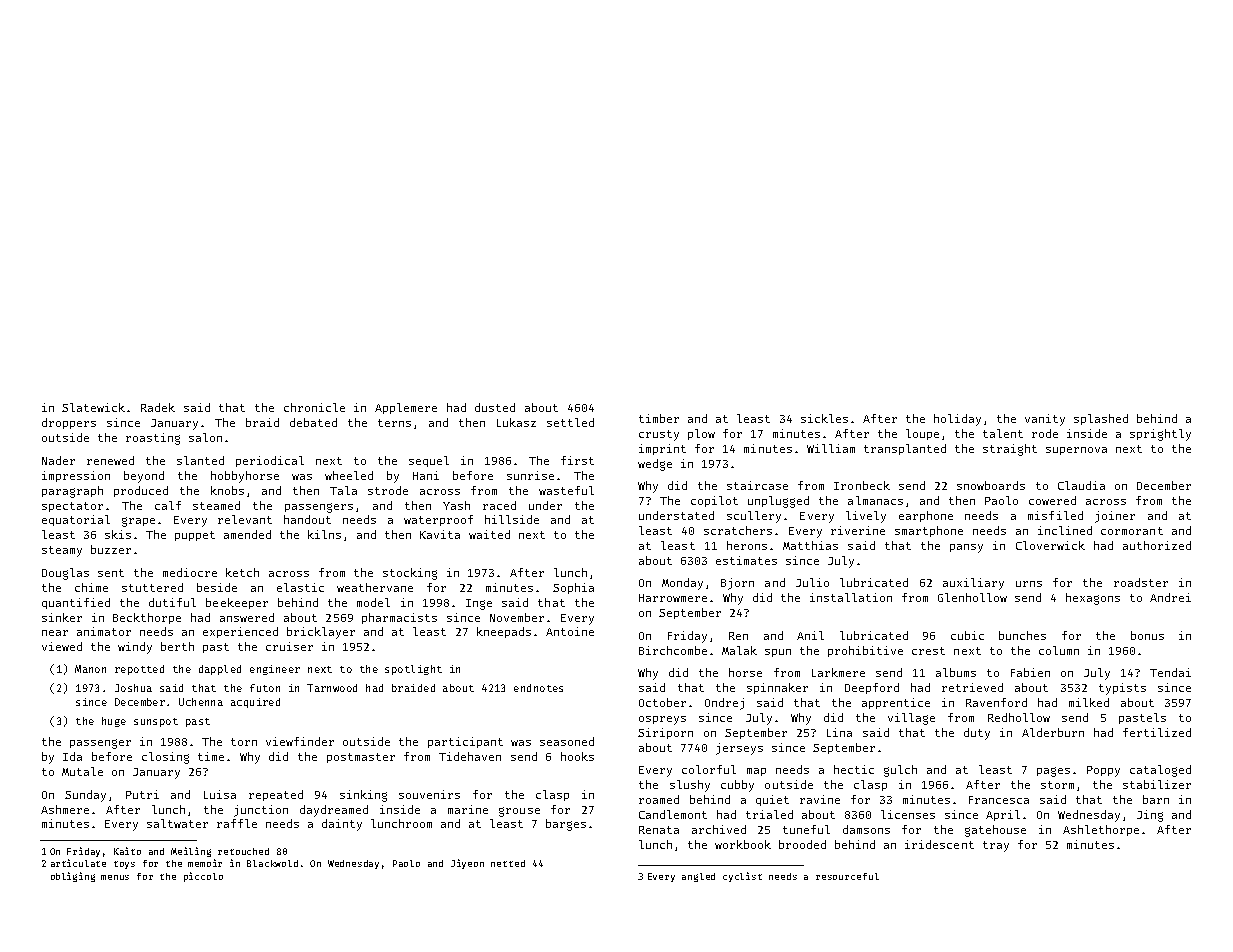  I want to click on salon, so click(205, 437).
